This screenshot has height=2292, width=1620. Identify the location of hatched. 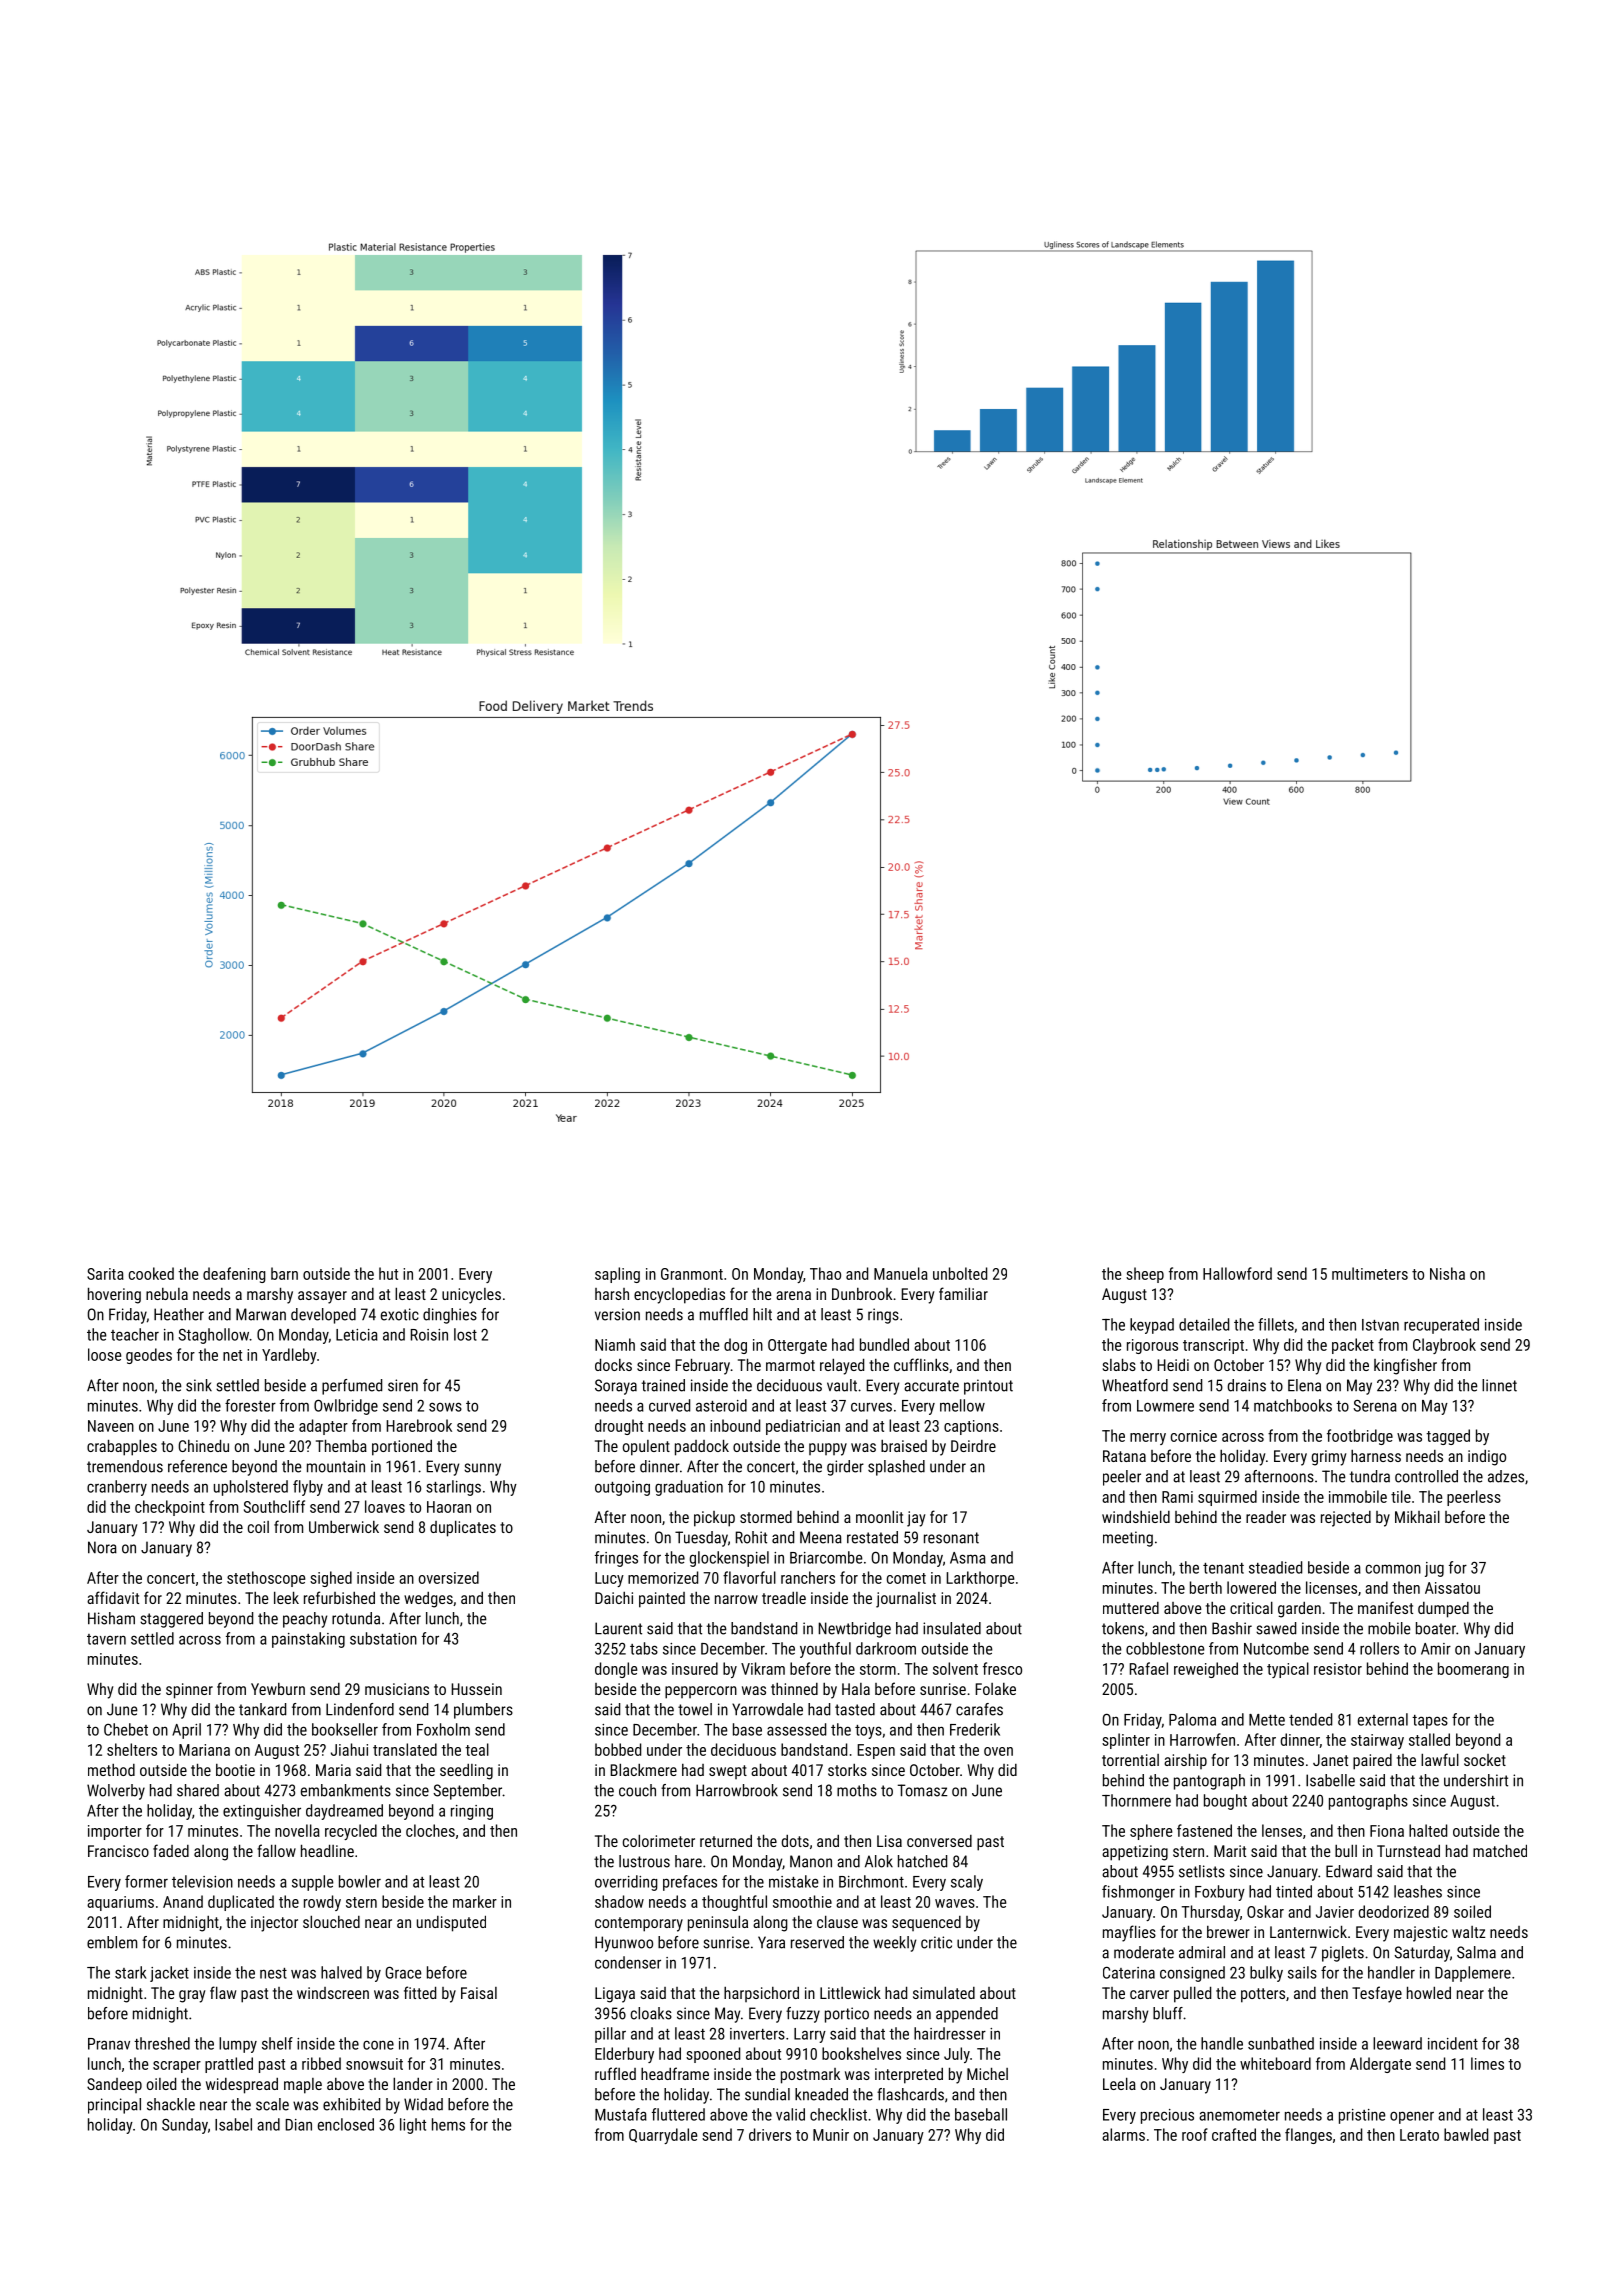
(922, 1861).
